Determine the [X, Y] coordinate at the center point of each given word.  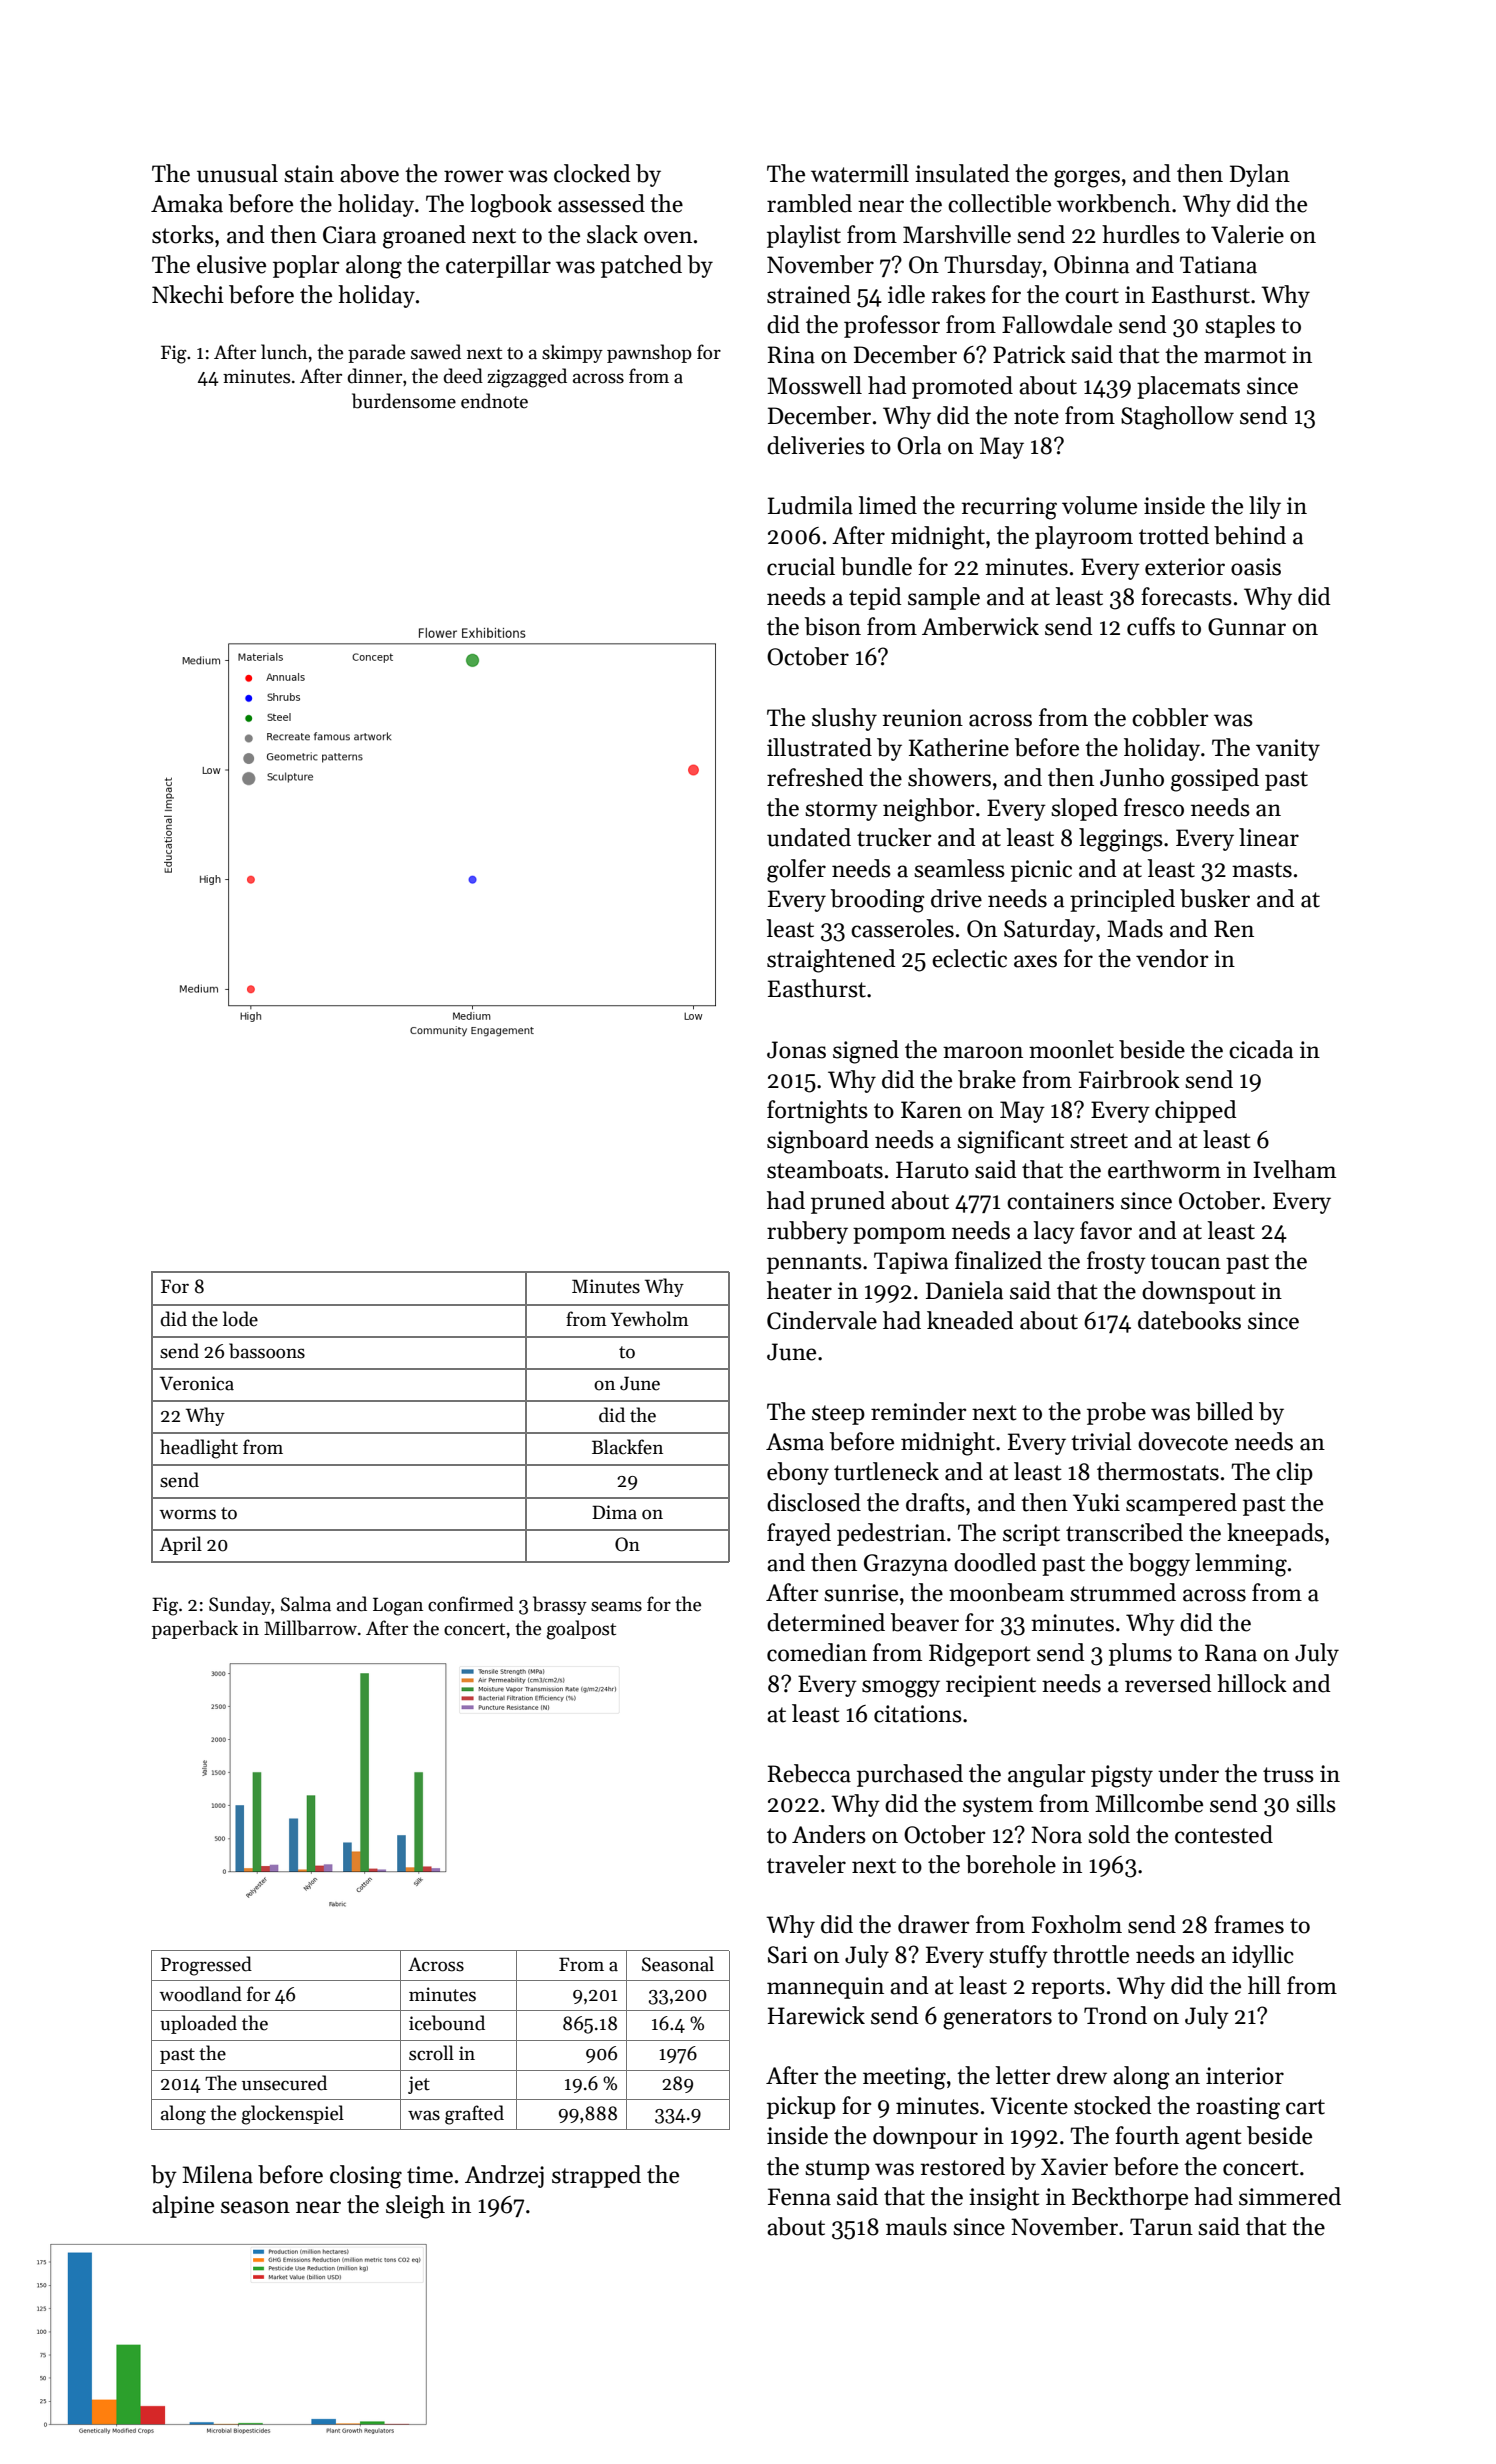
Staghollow [1177, 418]
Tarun [1161, 2227]
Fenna [799, 2197]
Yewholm [650, 1319]
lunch [284, 352]
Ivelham [1294, 1169]
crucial [801, 566]
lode [240, 1319]
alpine [183, 2206]
